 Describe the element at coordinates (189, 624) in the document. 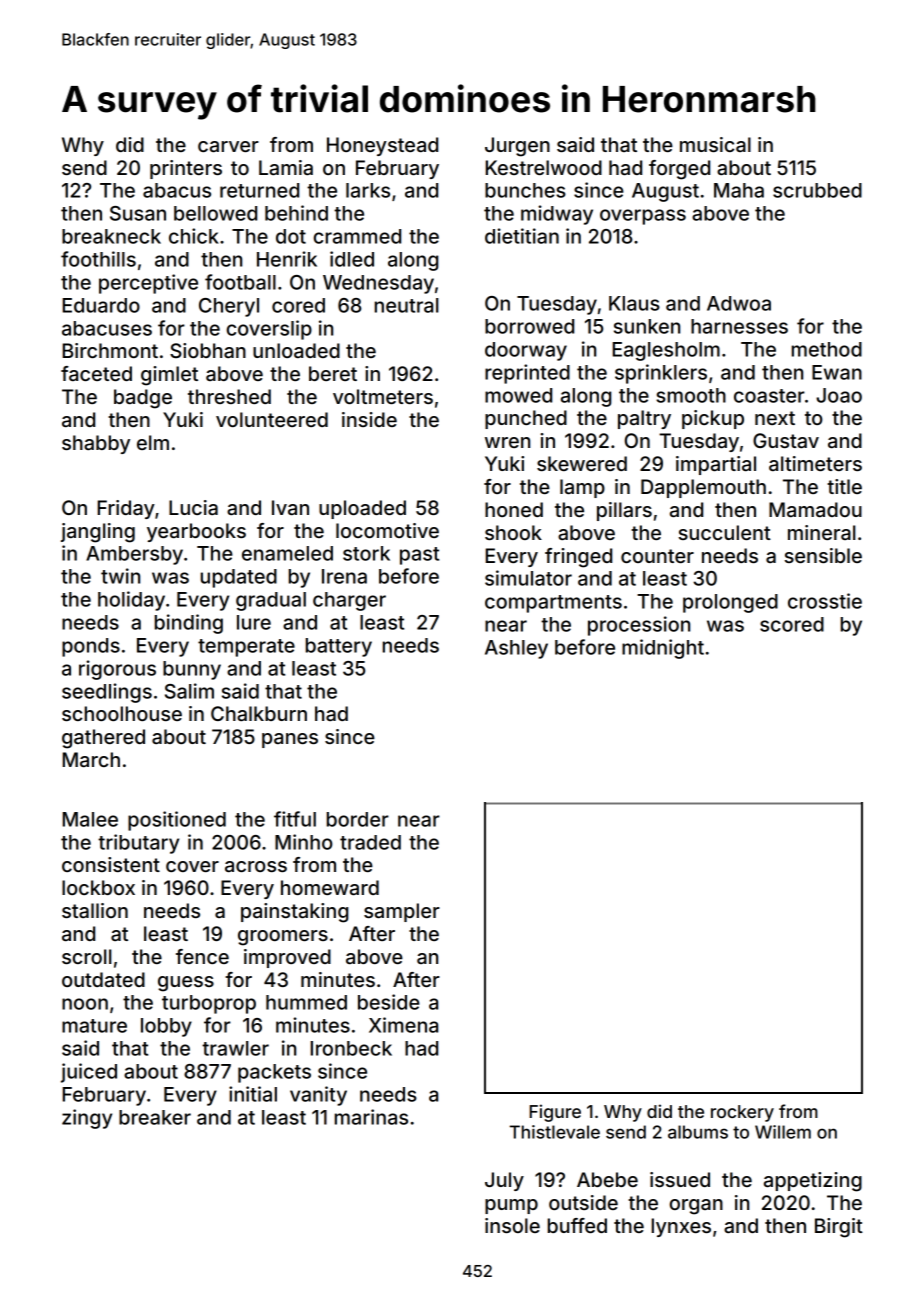

I see `binding` at that location.
